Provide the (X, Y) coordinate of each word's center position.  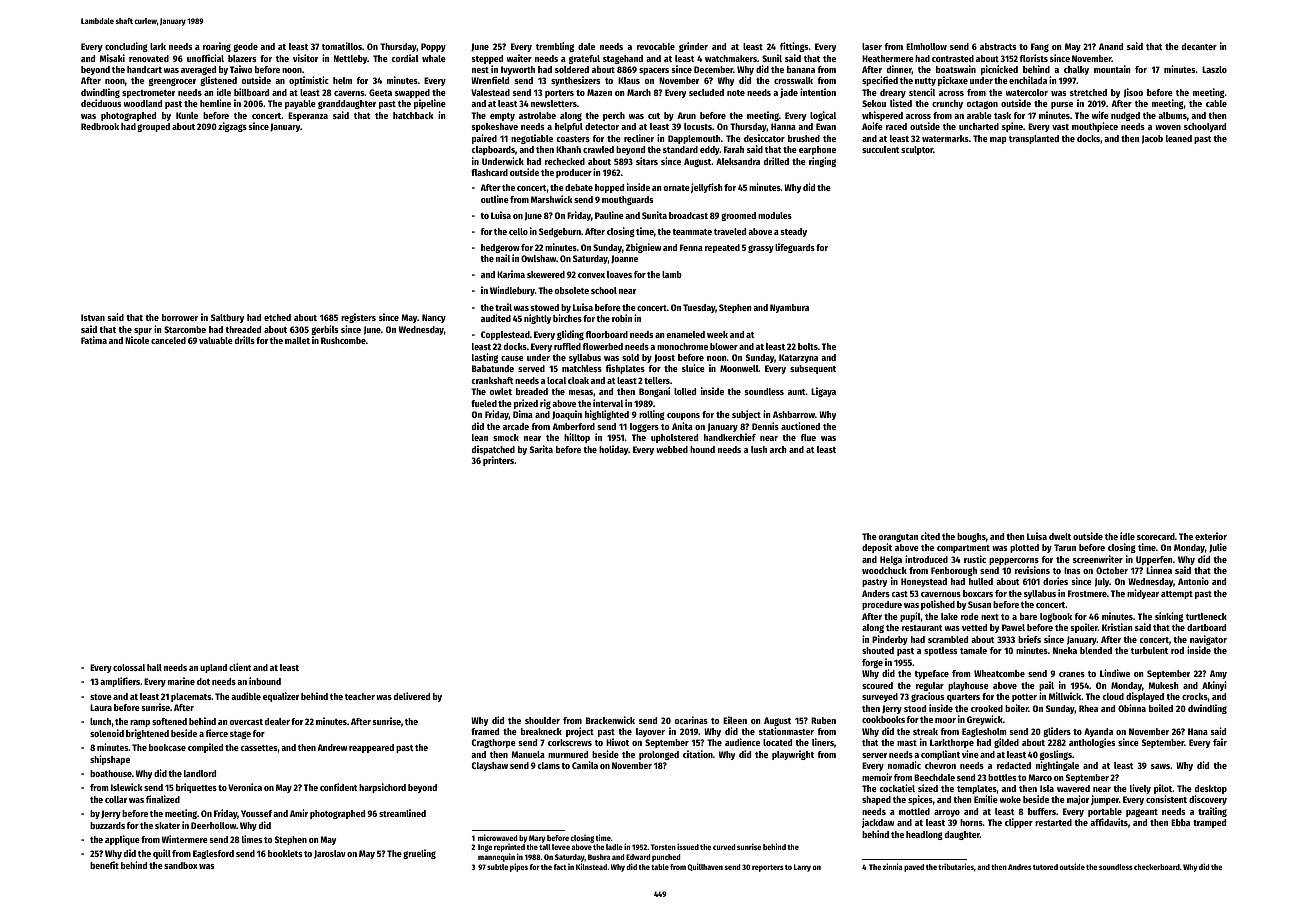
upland (213, 668)
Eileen (735, 720)
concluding (126, 47)
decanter (1199, 46)
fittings (794, 47)
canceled (168, 340)
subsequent (813, 369)
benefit (104, 865)
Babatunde (493, 368)
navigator (1208, 640)
